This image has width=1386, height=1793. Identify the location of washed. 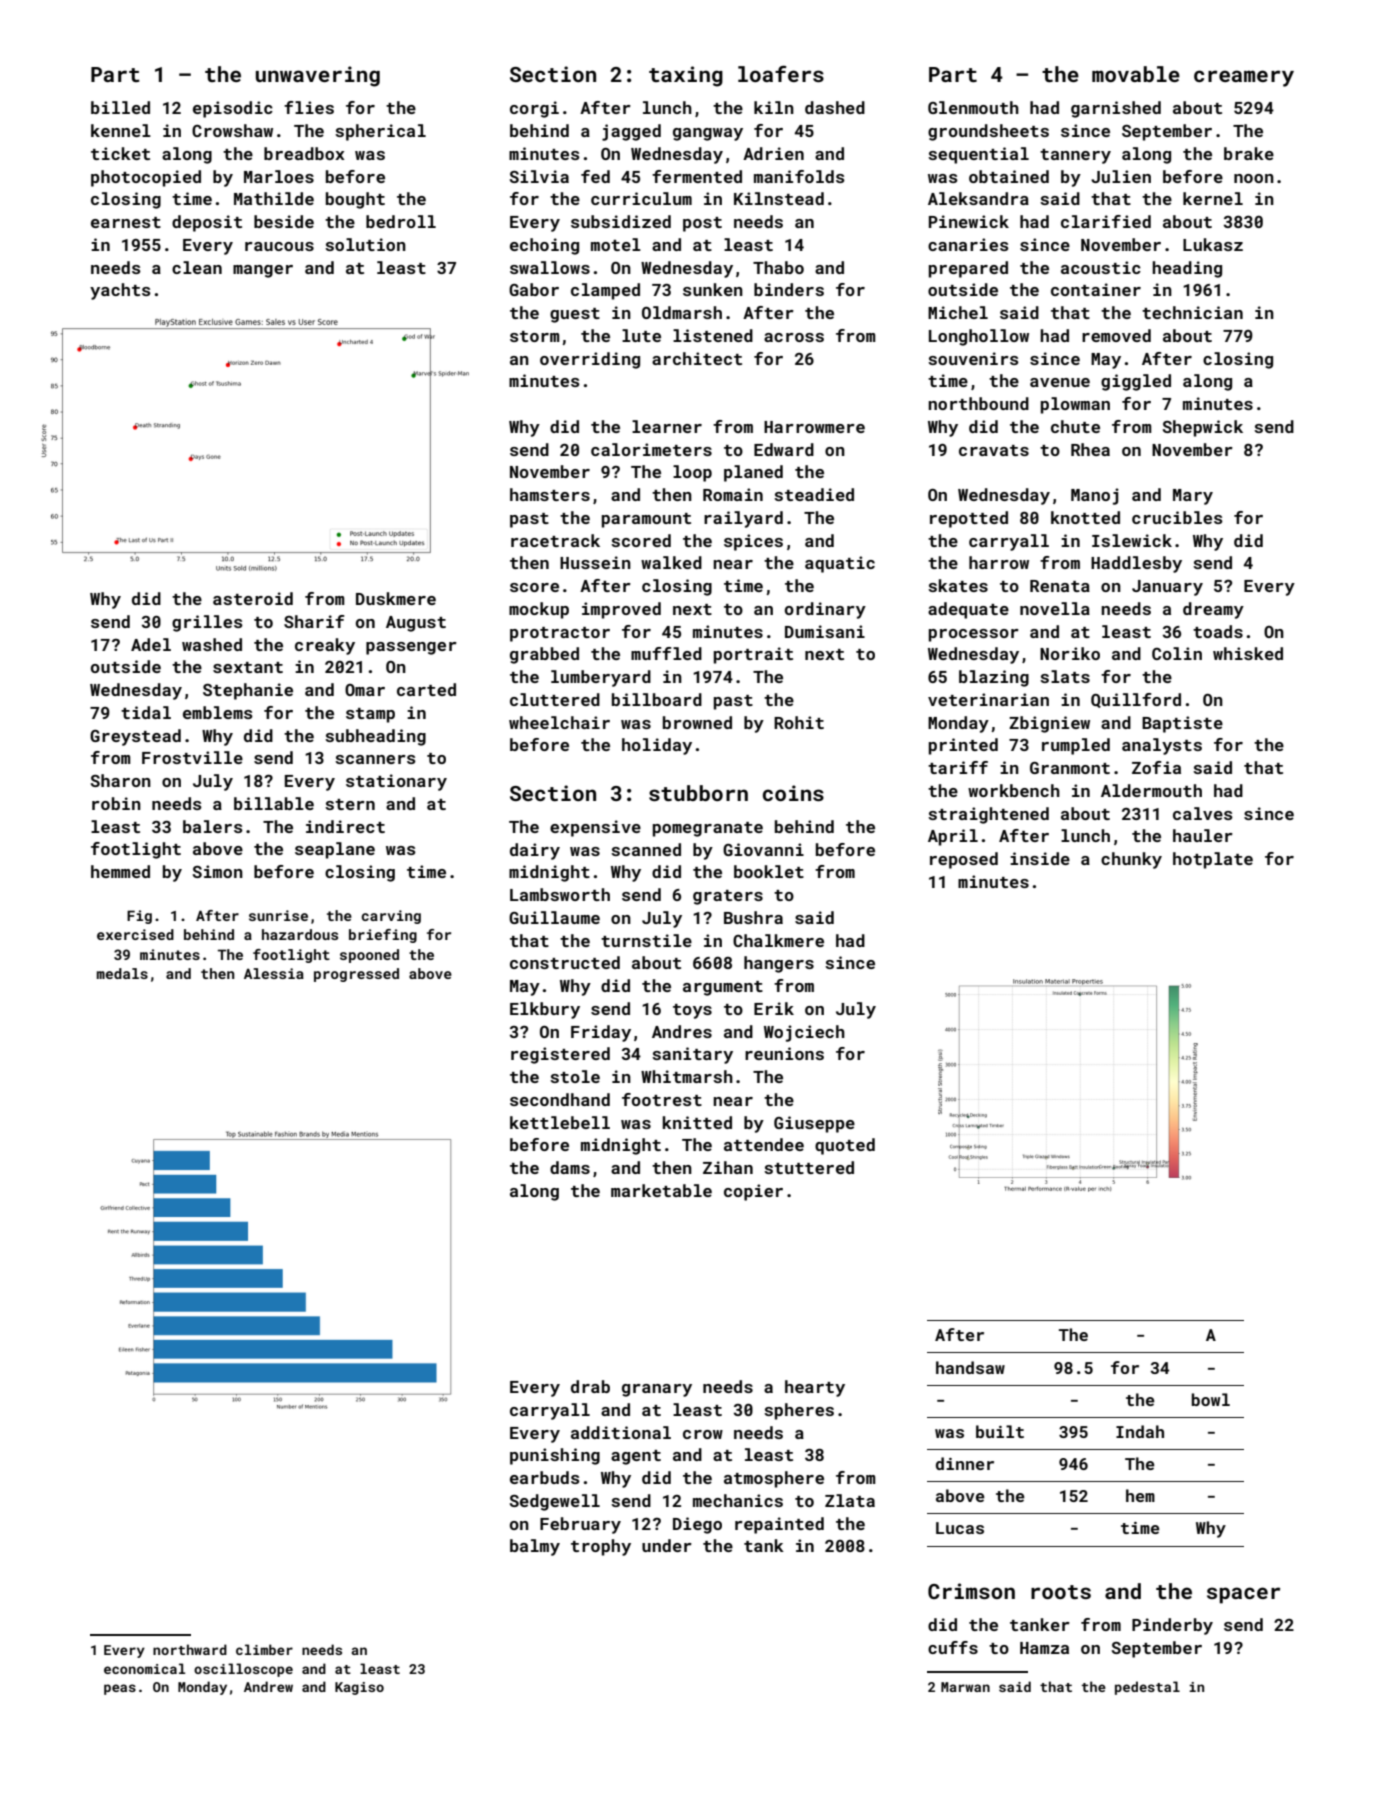
(212, 644).
